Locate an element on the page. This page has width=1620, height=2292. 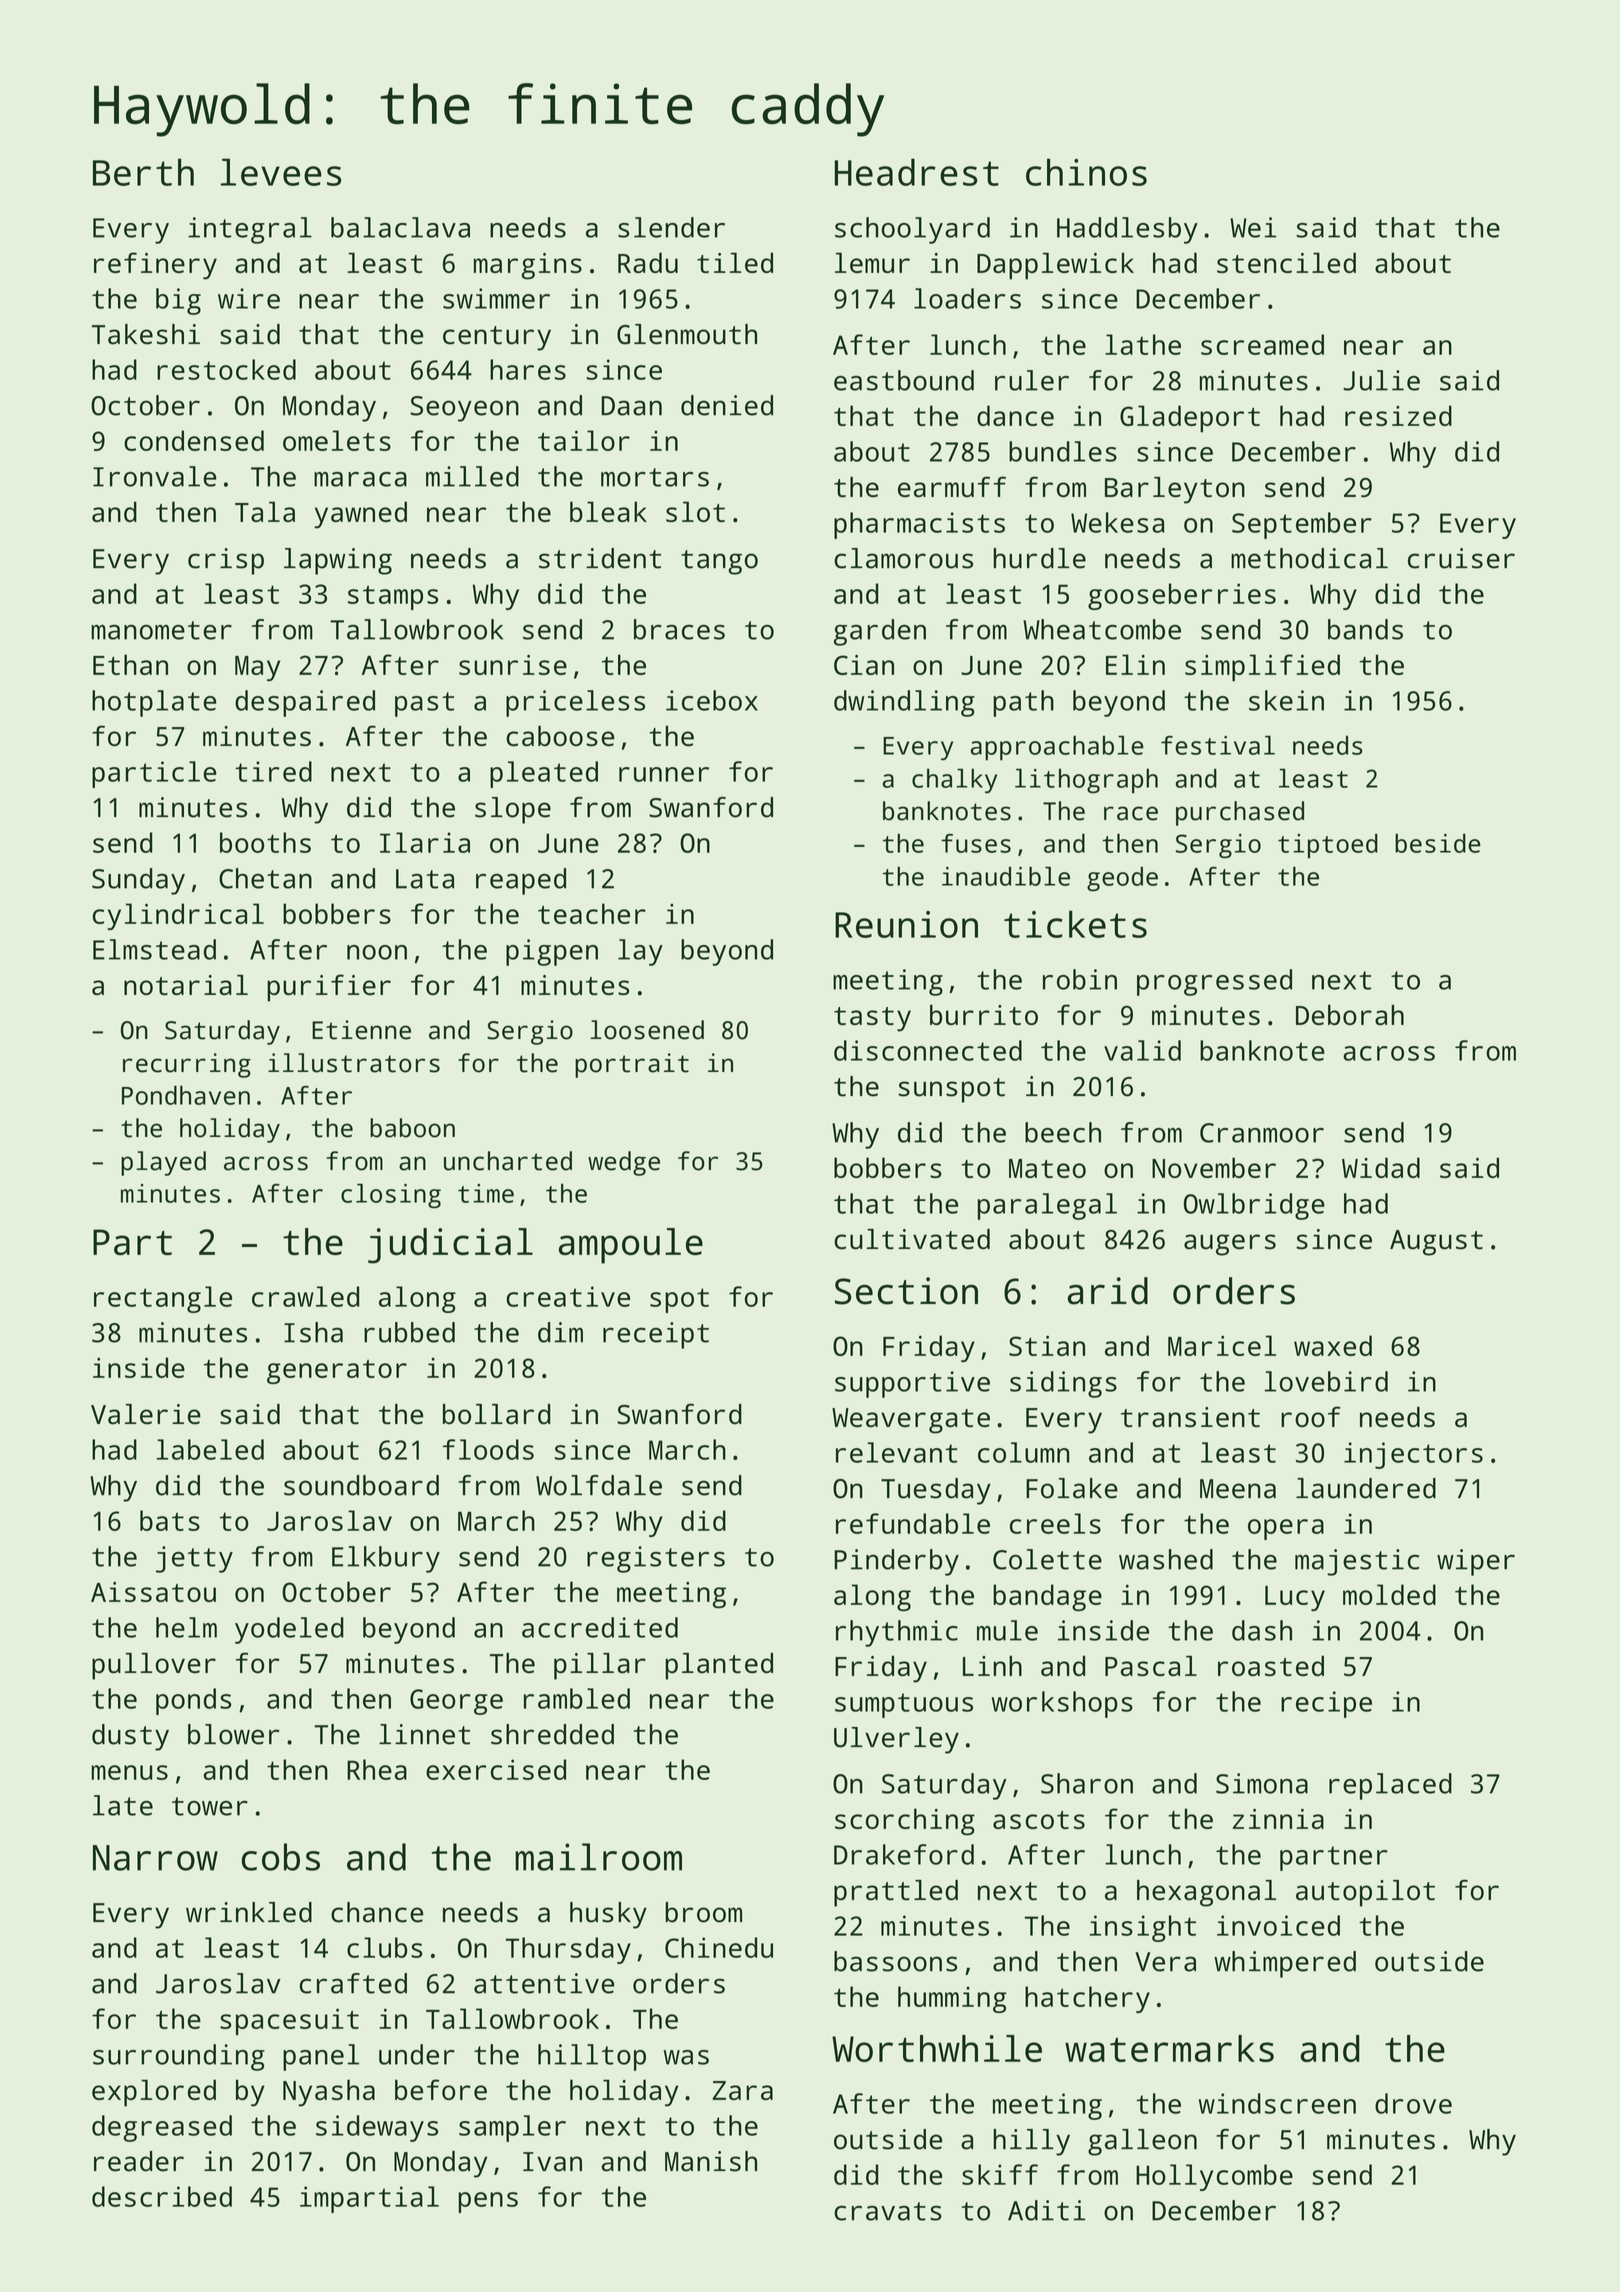
path is located at coordinates (1023, 703).
